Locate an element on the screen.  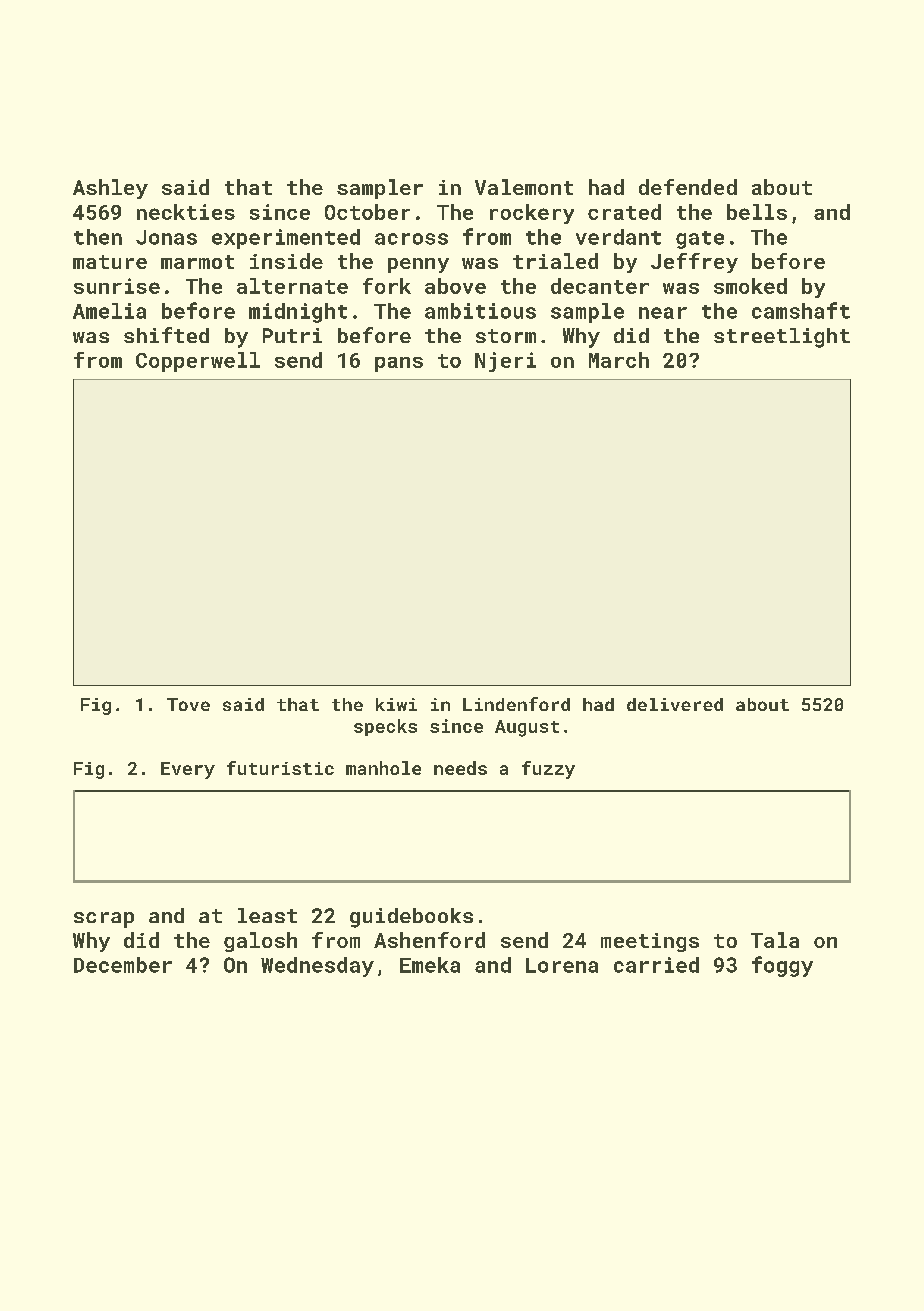
Lindenford is located at coordinates (516, 704).
